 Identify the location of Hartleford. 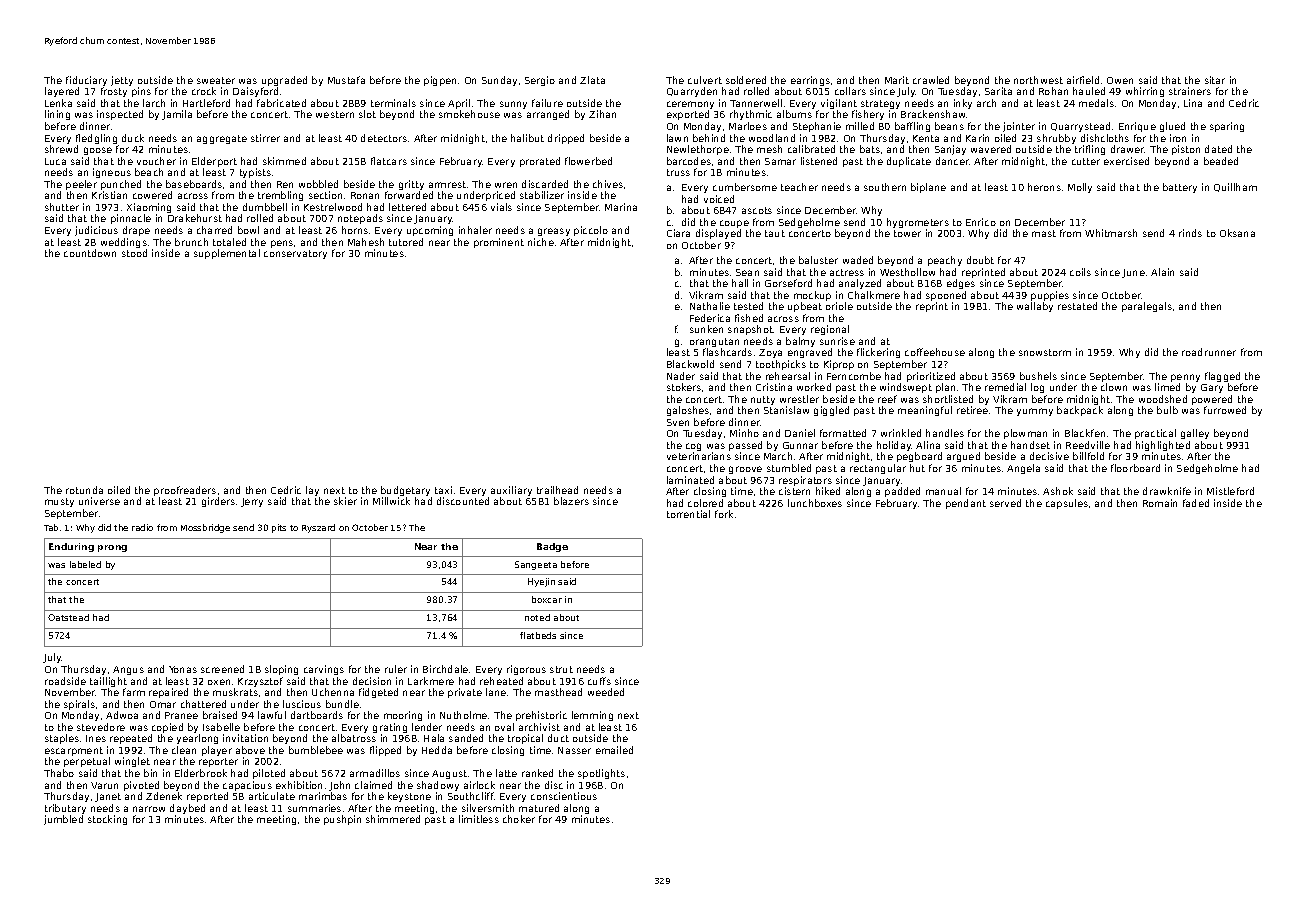
(206, 103).
